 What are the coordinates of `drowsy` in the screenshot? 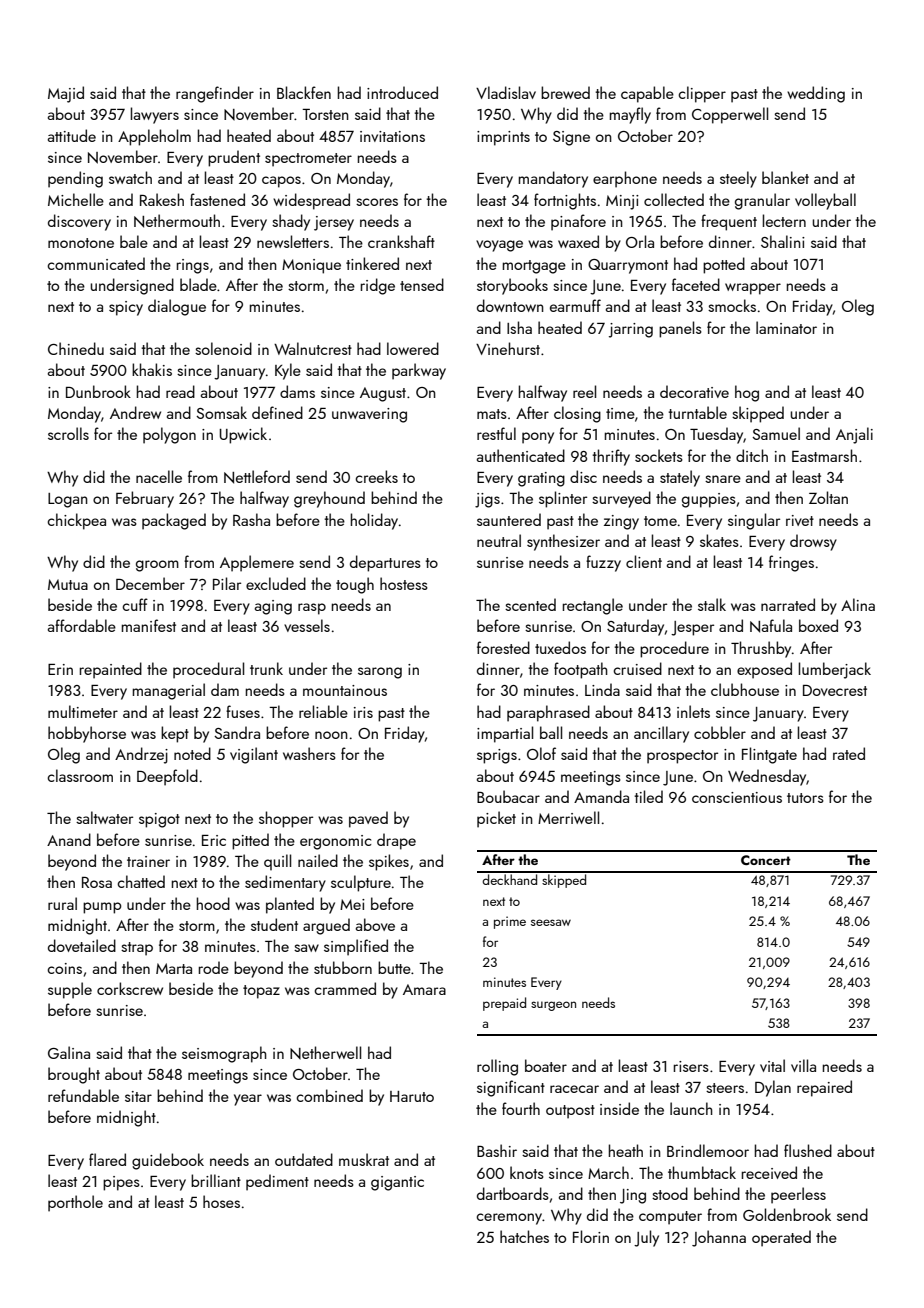 It's located at (813, 542).
